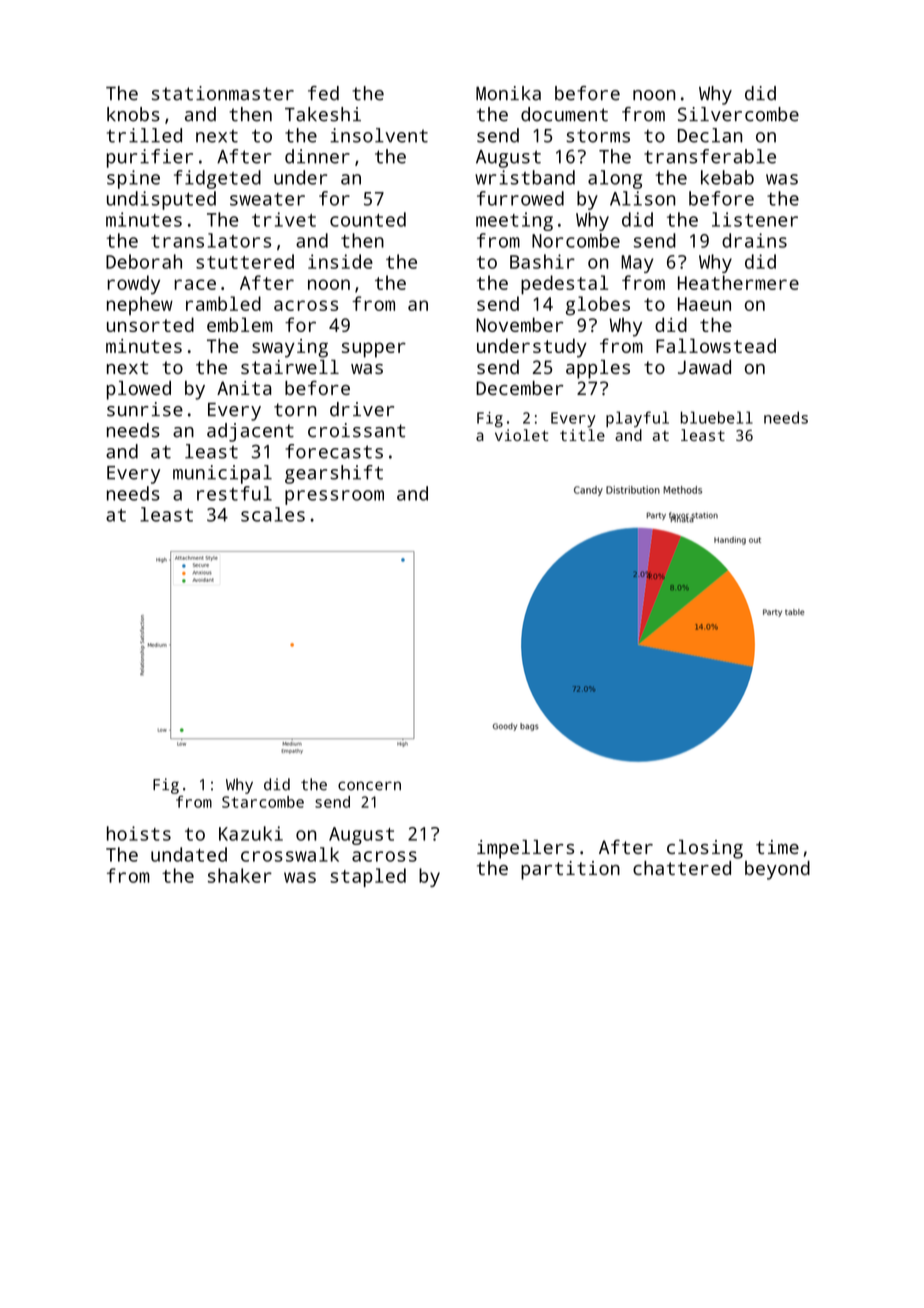 This image has width=924, height=1308. I want to click on hoists, so click(139, 833).
